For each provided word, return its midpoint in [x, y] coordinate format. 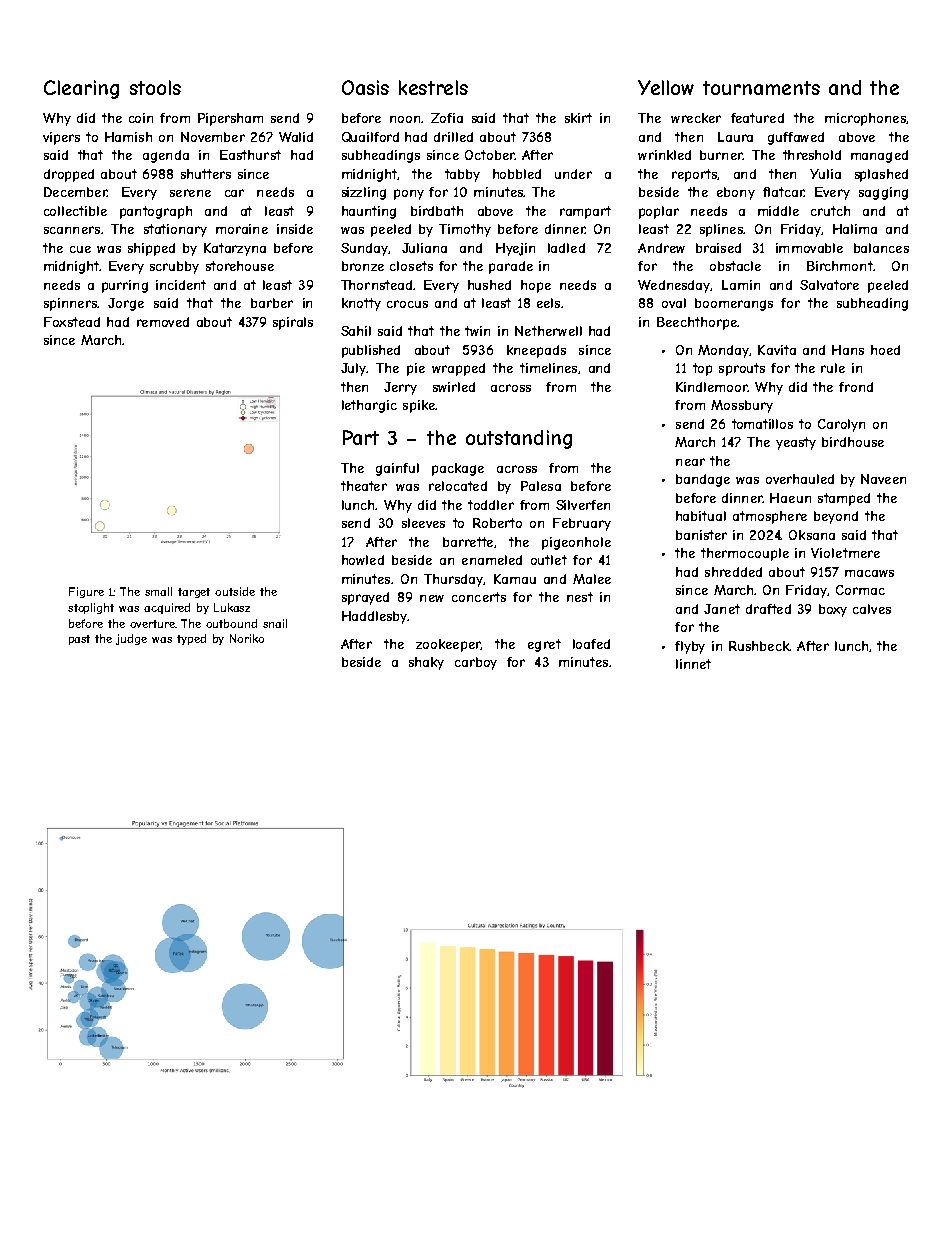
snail [275, 623]
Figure [86, 592]
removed [163, 322]
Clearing [81, 89]
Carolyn [841, 425]
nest [580, 597]
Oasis [365, 87]
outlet [549, 560]
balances [881, 248]
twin [477, 331]
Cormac [860, 590]
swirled [454, 387]
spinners [70, 304]
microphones [865, 119]
